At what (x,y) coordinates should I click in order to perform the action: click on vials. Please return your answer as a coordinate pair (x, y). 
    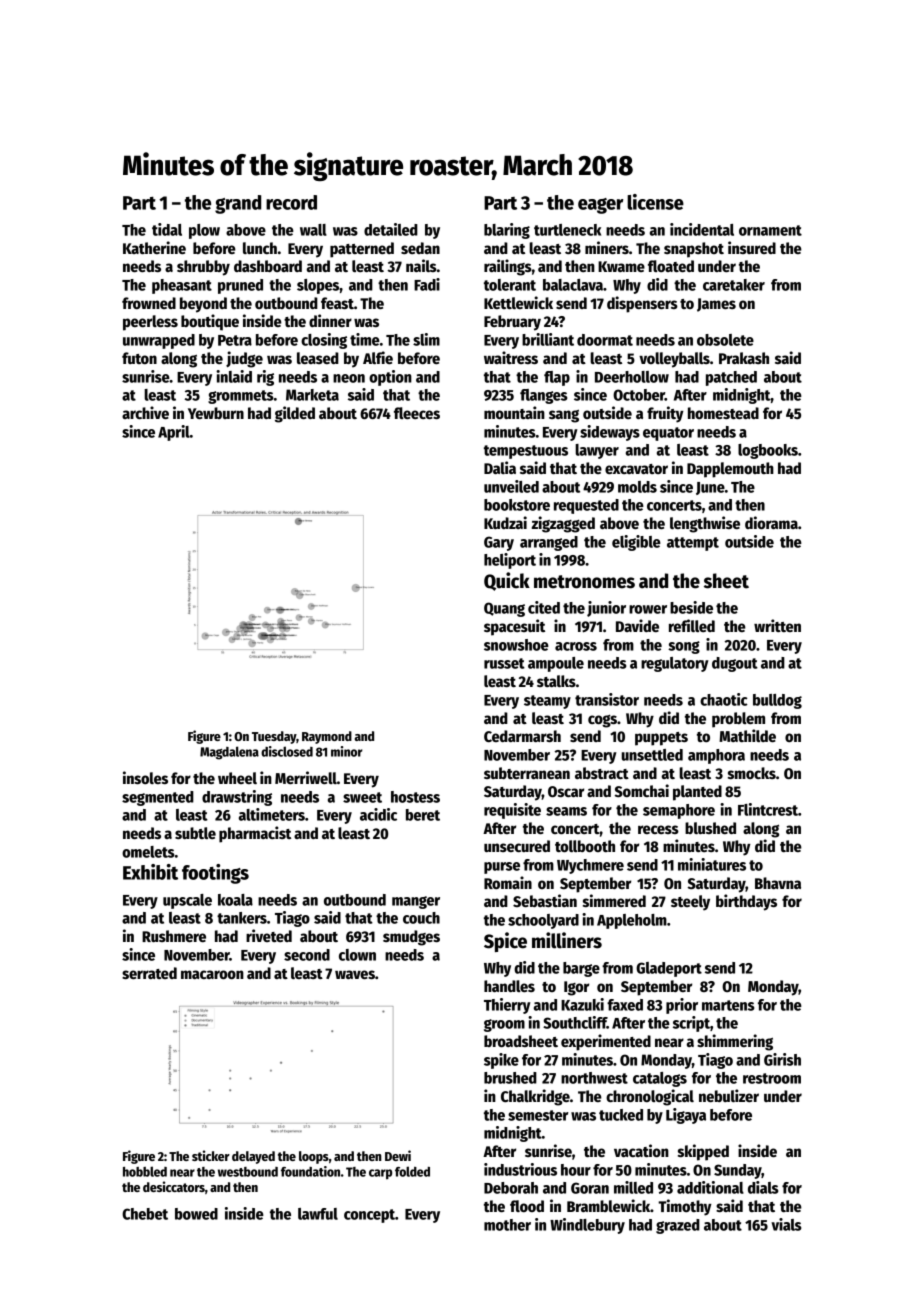
    Looking at the image, I should click on (786, 1224).
